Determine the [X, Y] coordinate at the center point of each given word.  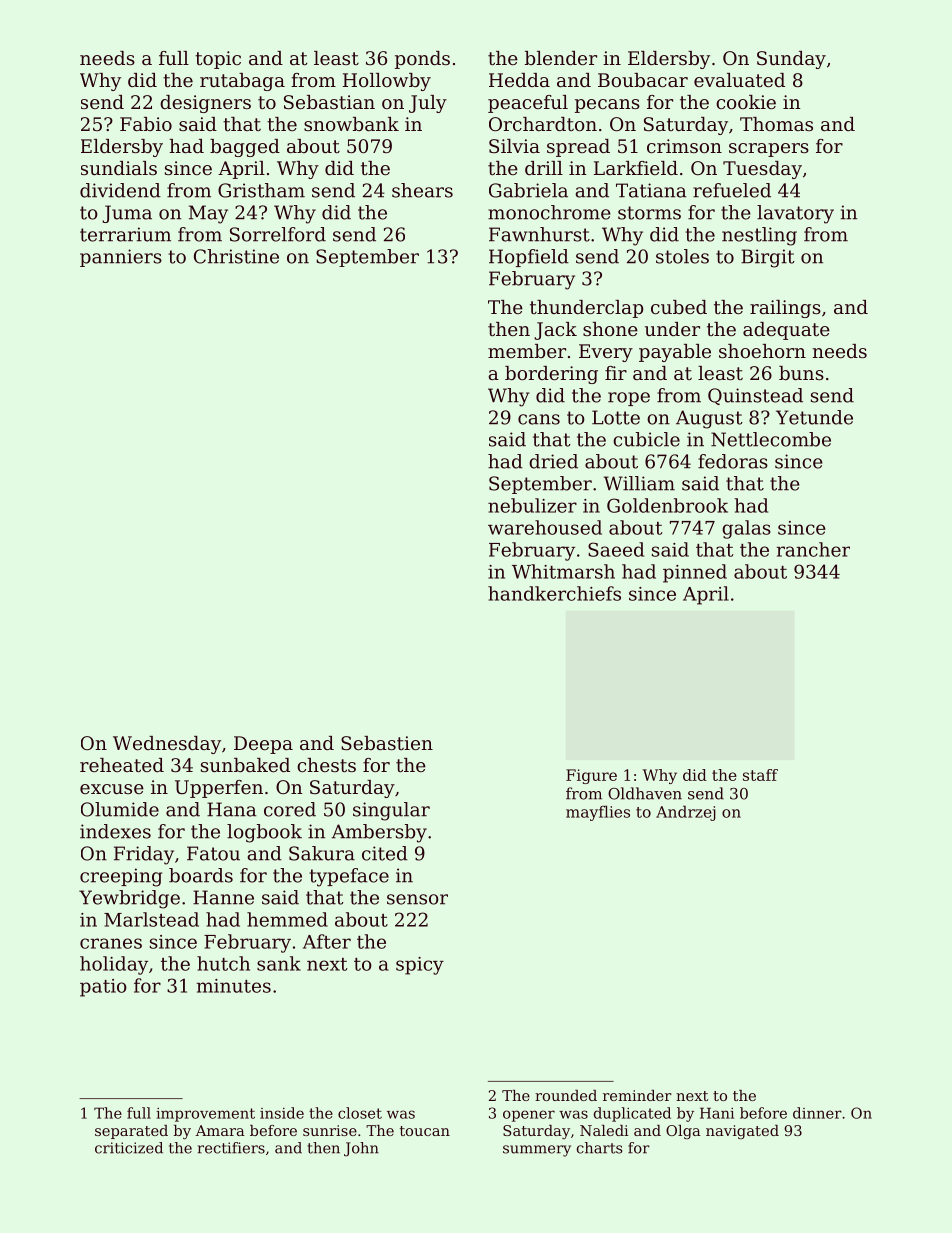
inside [282, 1113]
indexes [115, 831]
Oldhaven [645, 793]
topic [218, 60]
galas [746, 529]
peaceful [528, 104]
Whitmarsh [563, 571]
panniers [121, 258]
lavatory [795, 214]
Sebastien [387, 743]
